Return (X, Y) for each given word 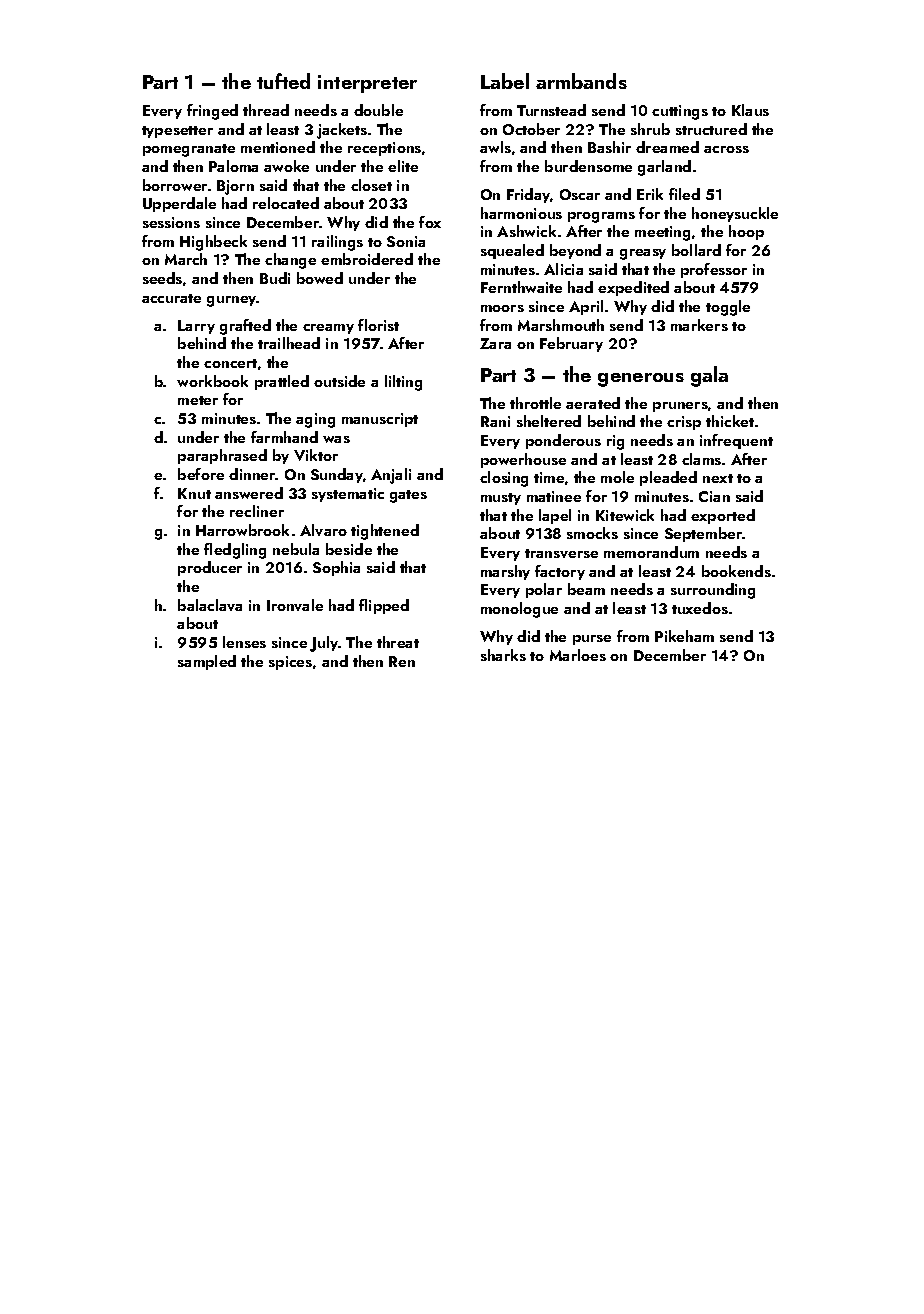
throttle (535, 403)
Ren (402, 661)
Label (505, 81)
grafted (245, 327)
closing (504, 479)
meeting (662, 233)
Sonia (406, 241)
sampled (207, 662)
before (201, 474)
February (571, 344)
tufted (283, 81)
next (718, 478)
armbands (581, 81)
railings (337, 243)
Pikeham (684, 636)
